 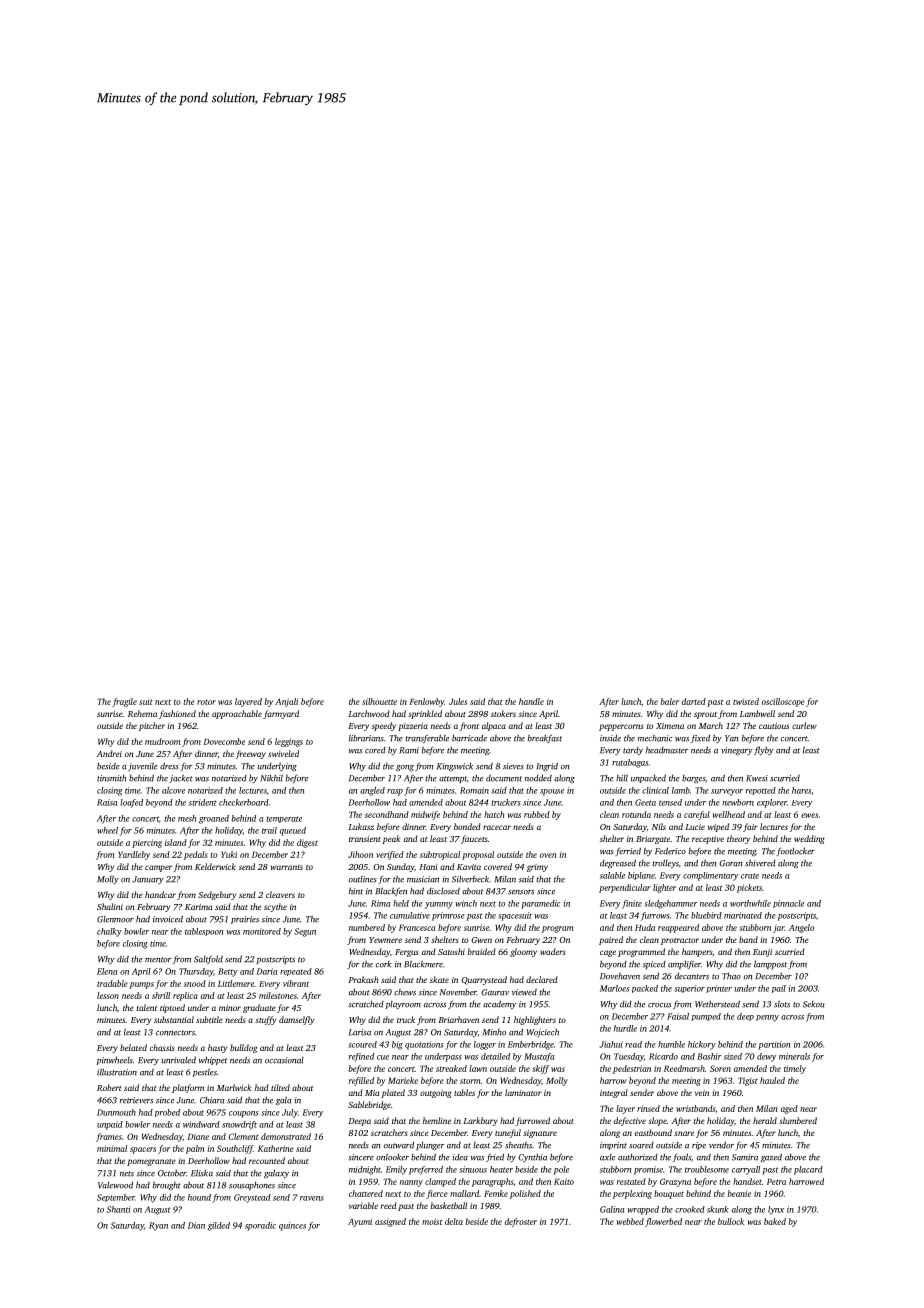 What do you see at coordinates (305, 932) in the image?
I see `Segun` at bounding box center [305, 932].
